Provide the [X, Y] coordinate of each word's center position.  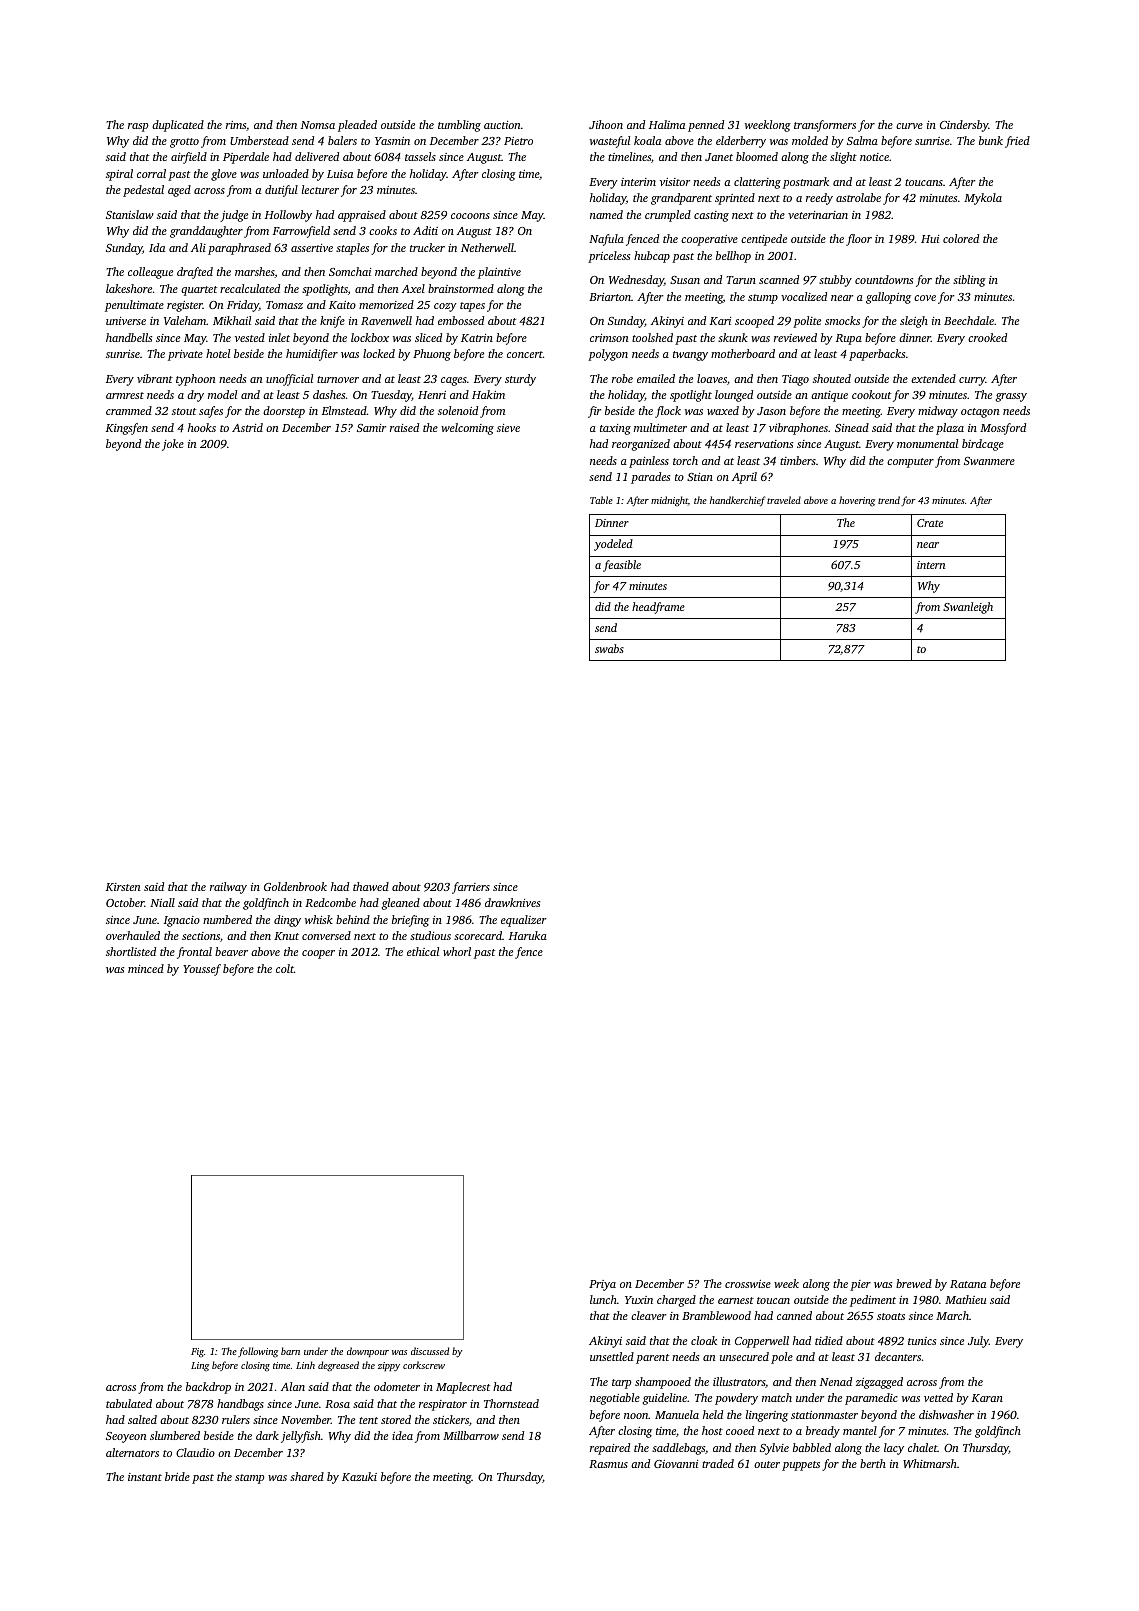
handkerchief [737, 501]
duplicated [178, 126]
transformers [825, 126]
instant [145, 1477]
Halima [667, 124]
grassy [1011, 397]
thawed [371, 886]
